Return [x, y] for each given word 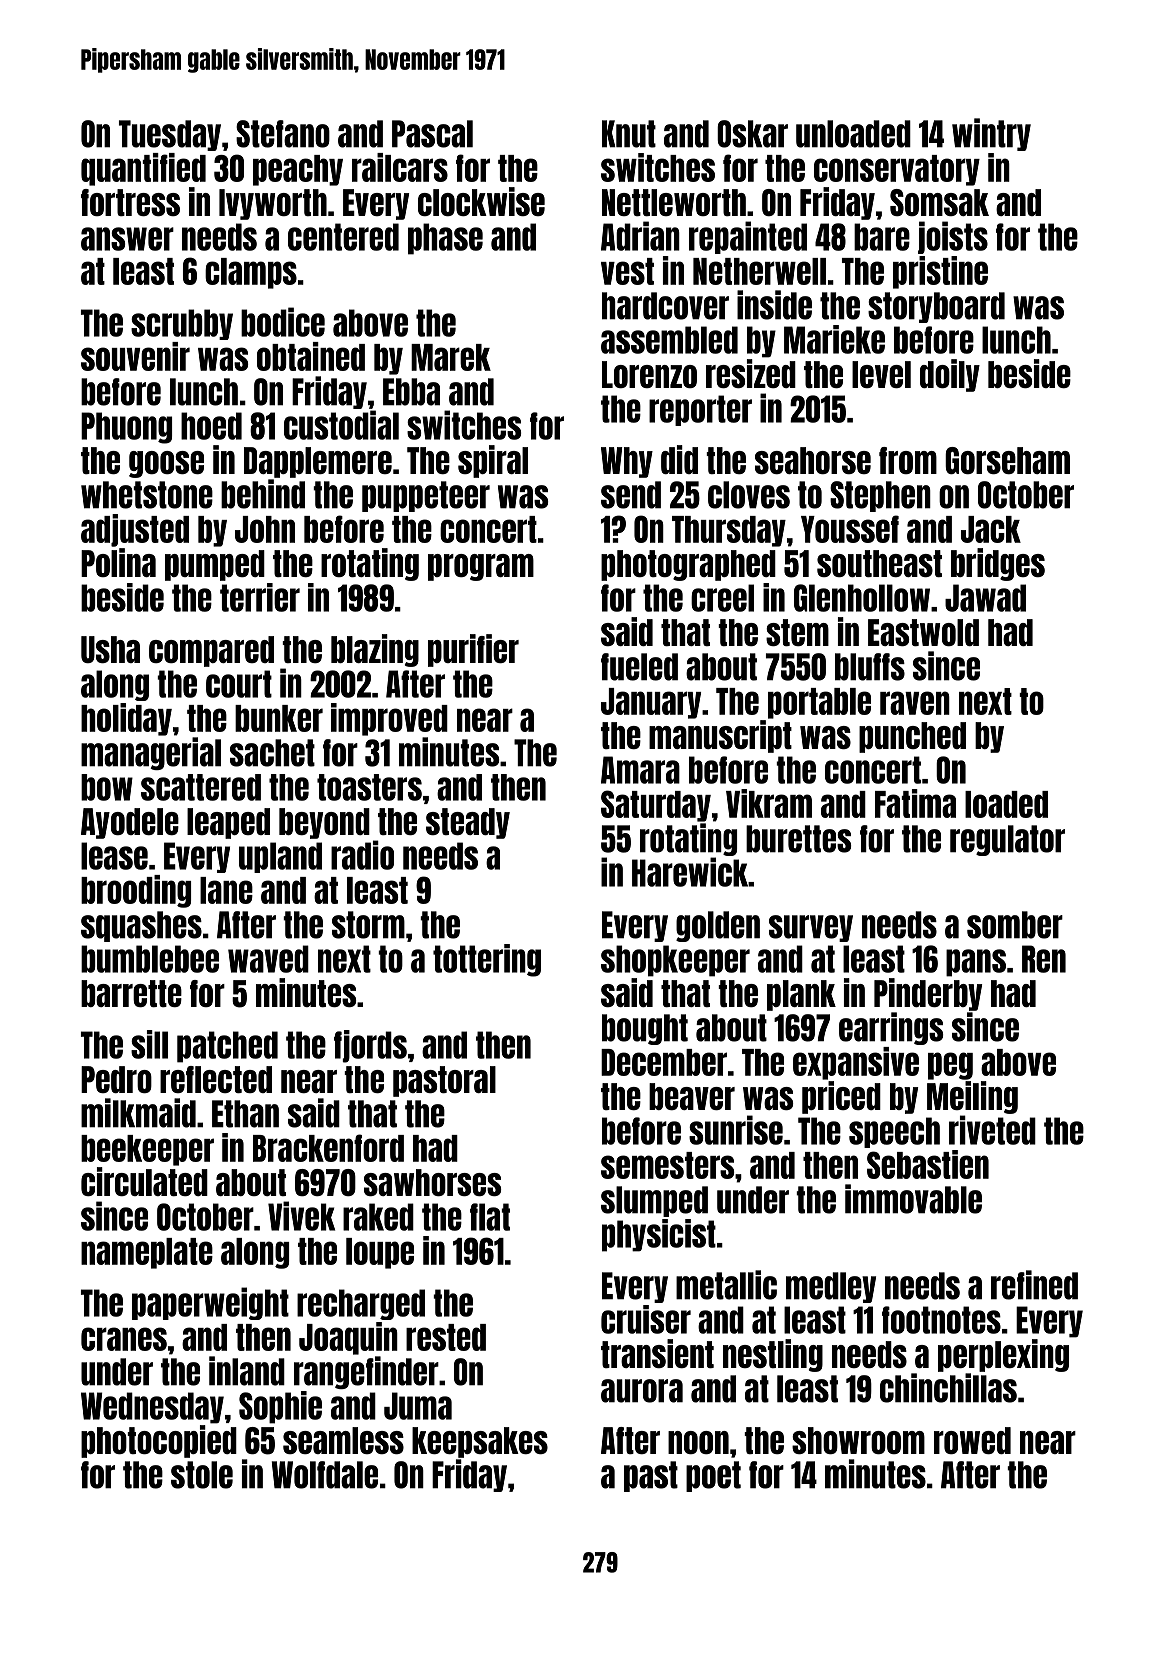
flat [490, 1217]
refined [1034, 1285]
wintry [991, 134]
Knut [629, 134]
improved [389, 719]
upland [280, 857]
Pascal [432, 134]
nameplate [147, 1253]
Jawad [985, 598]
